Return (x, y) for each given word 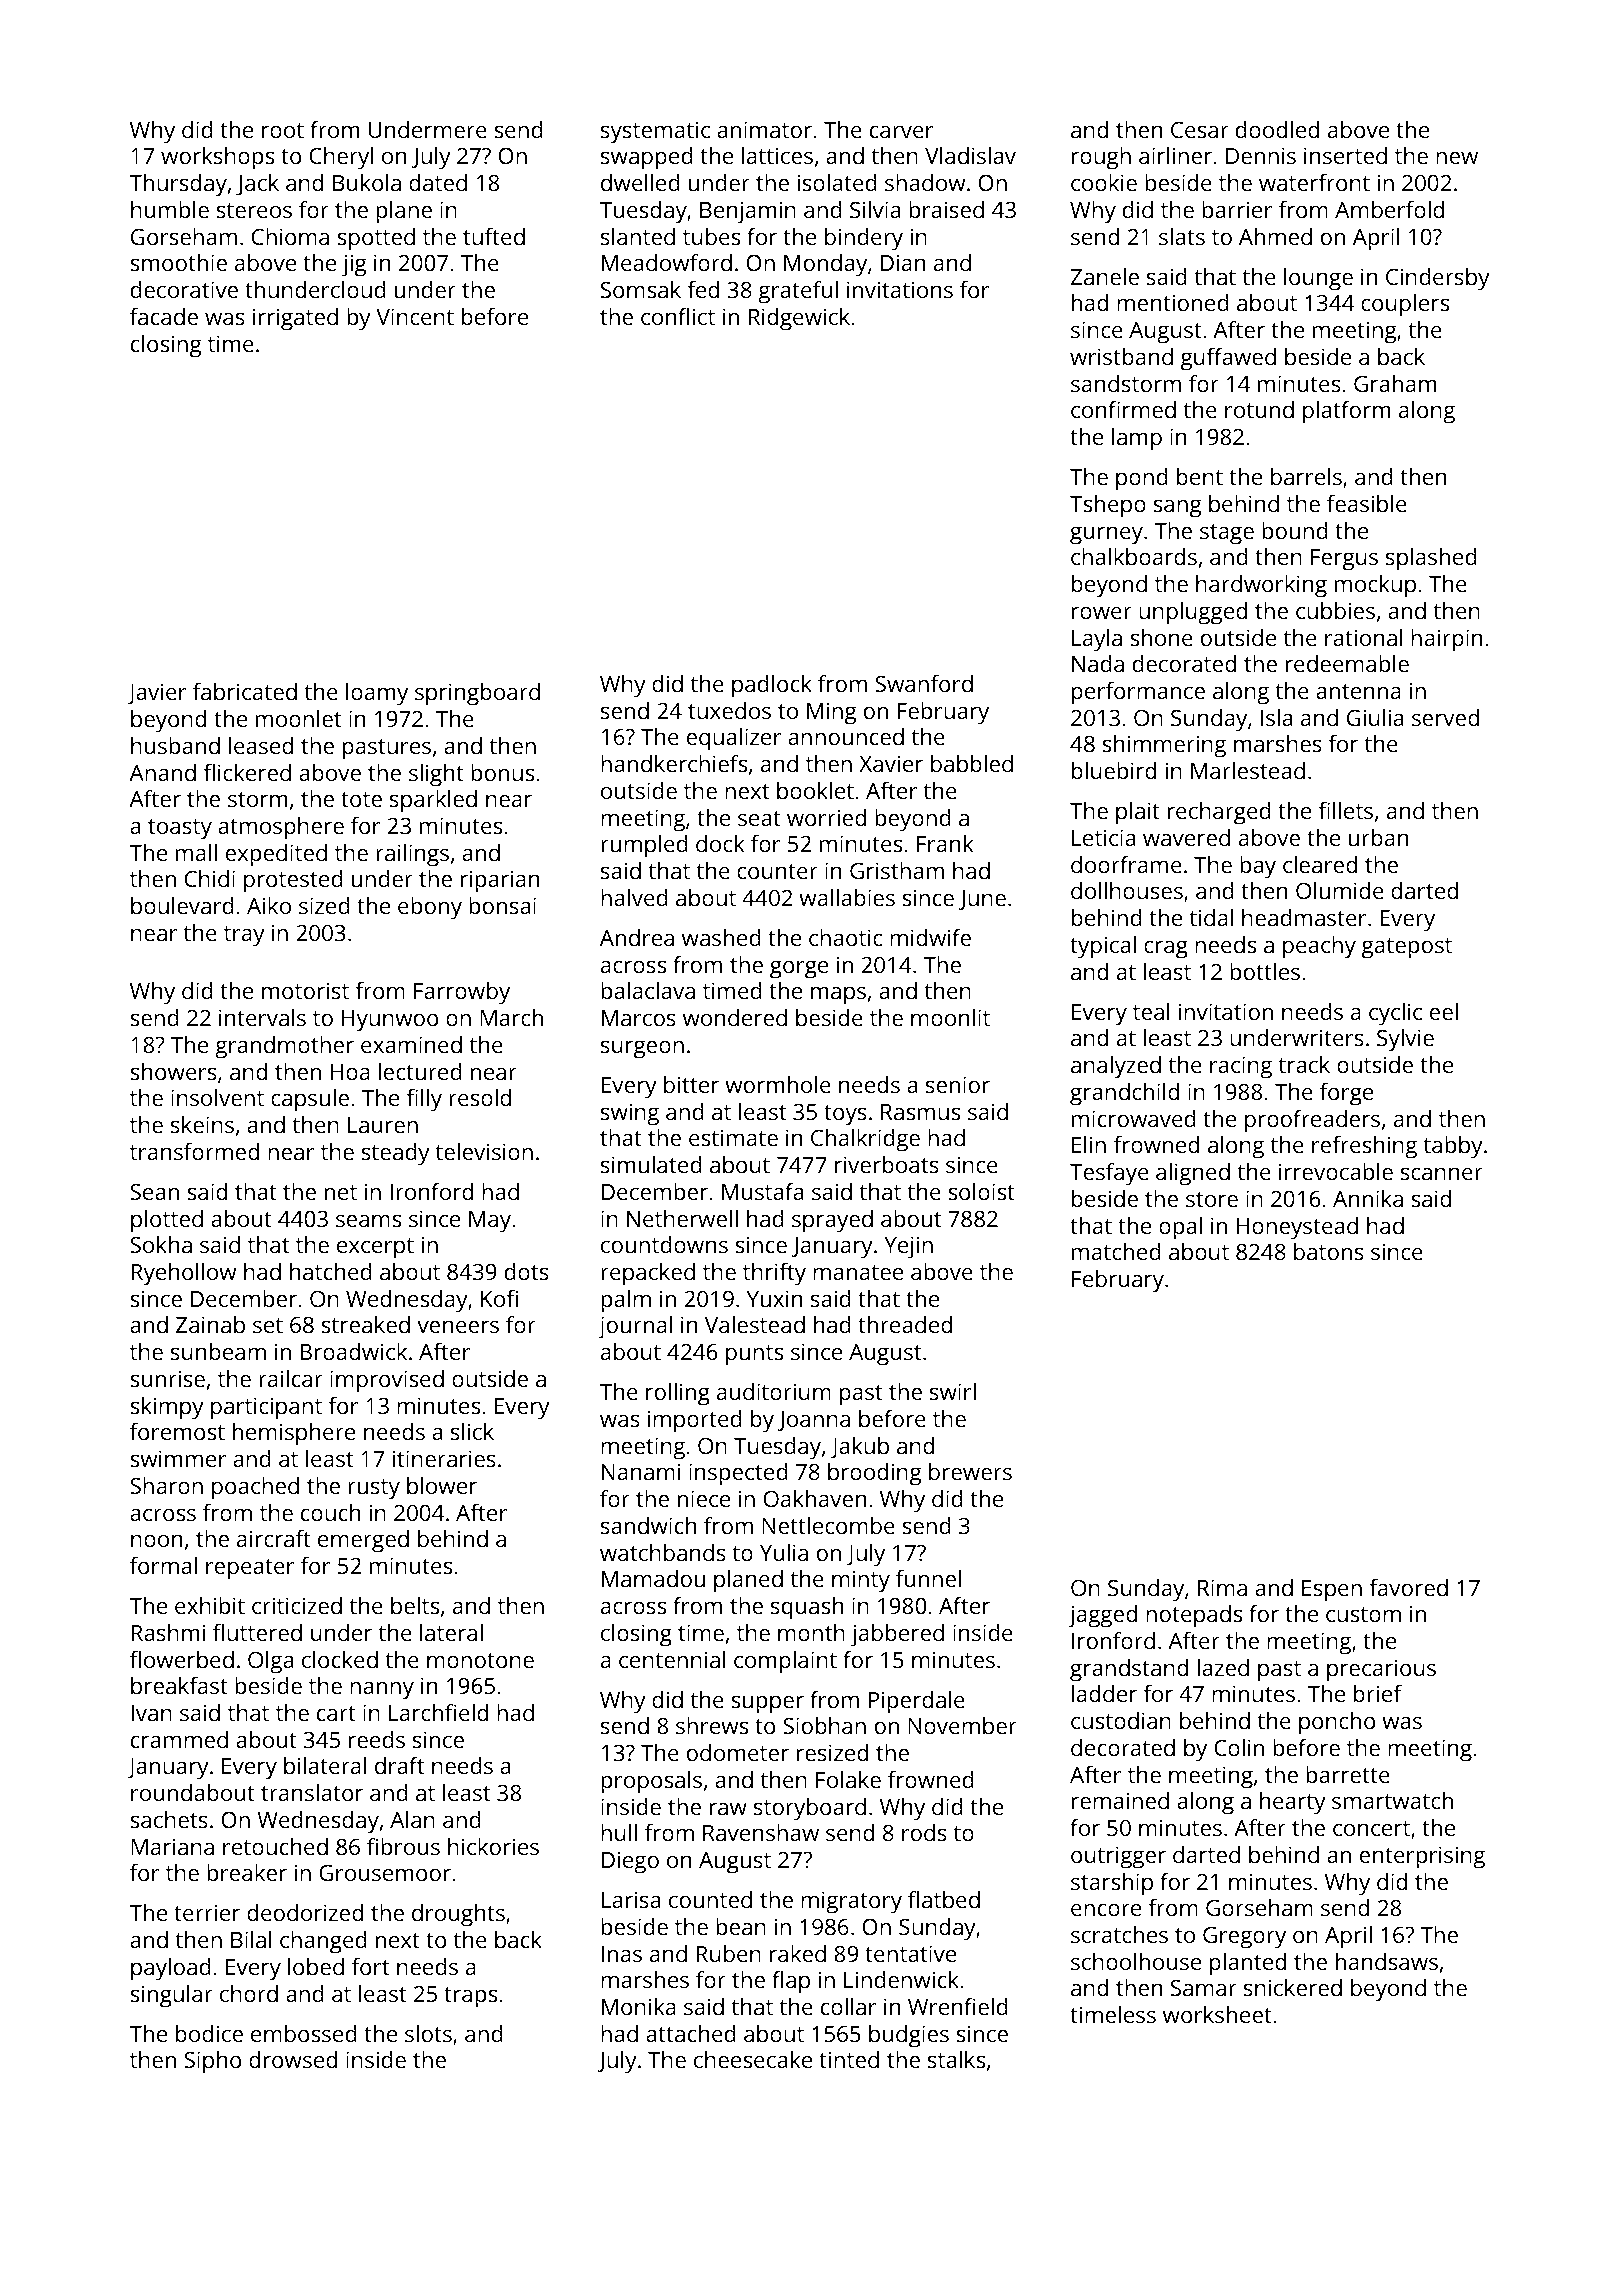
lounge (1318, 279)
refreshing (1364, 1147)
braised (946, 209)
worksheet (1217, 2014)
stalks (956, 2059)
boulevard (182, 905)
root (283, 130)
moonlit (950, 1017)
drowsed (293, 2059)
